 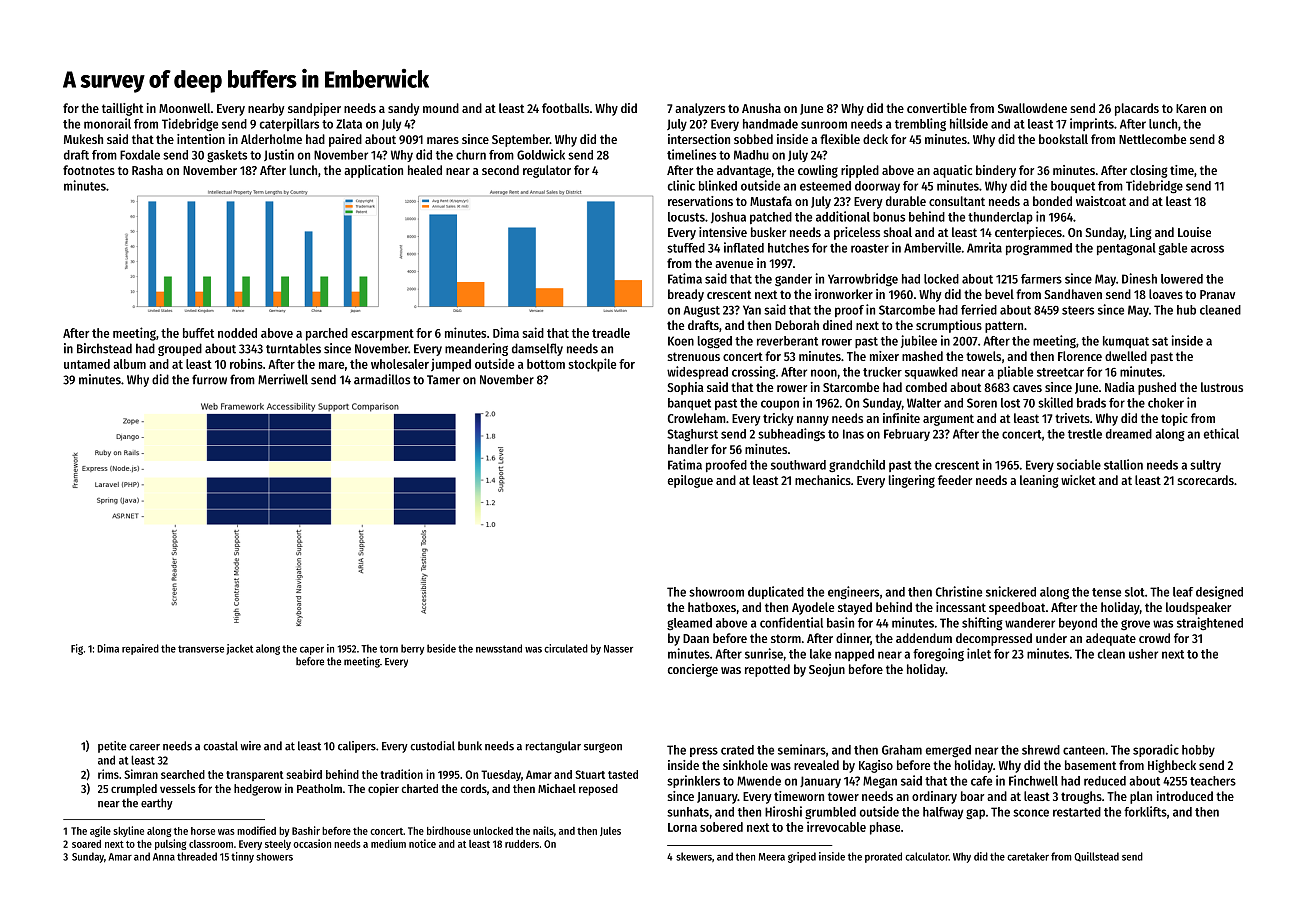 I want to click on skewers, so click(x=694, y=856).
